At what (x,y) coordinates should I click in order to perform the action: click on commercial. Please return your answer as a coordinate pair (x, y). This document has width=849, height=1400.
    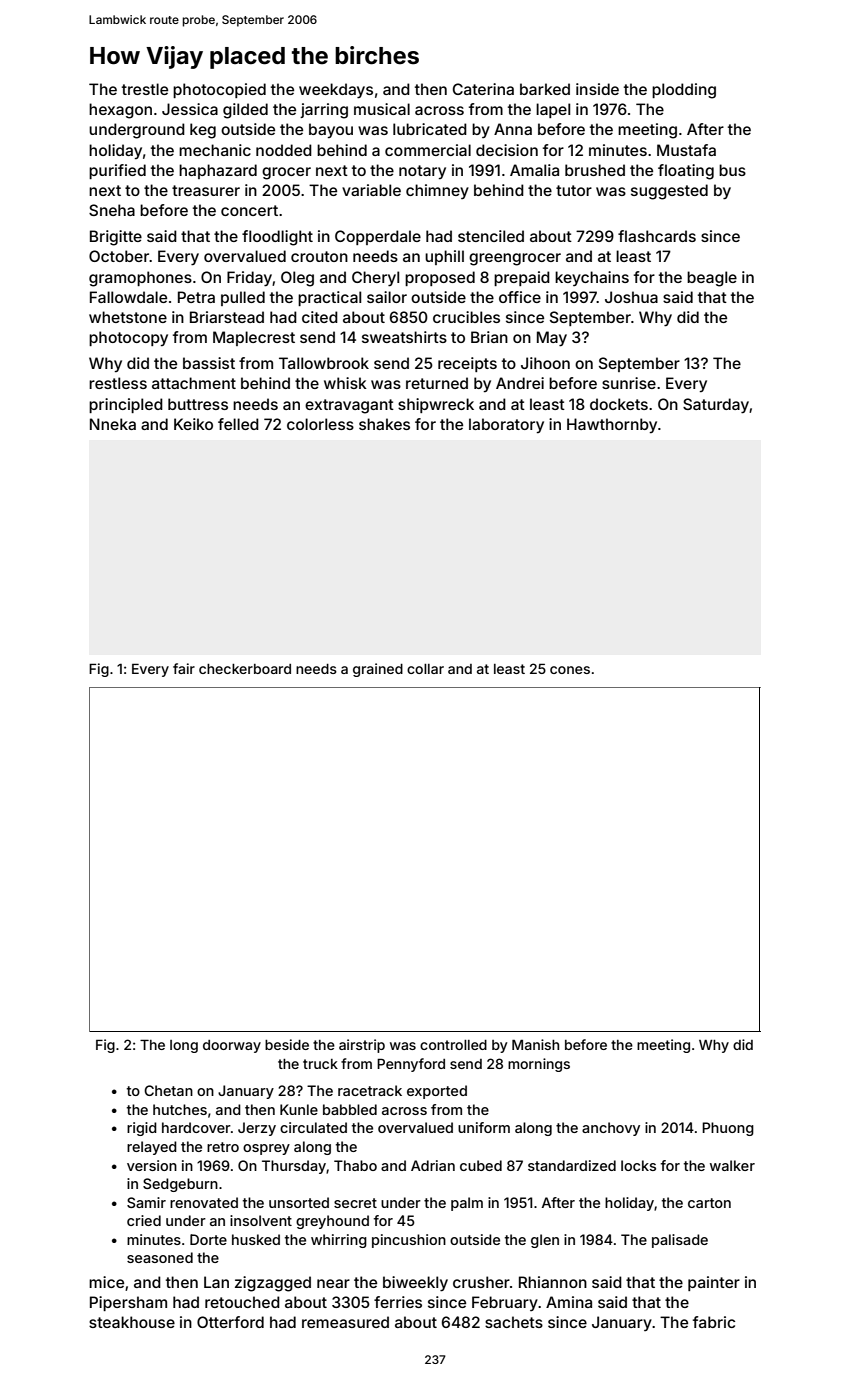
    Looking at the image, I should click on (428, 150).
